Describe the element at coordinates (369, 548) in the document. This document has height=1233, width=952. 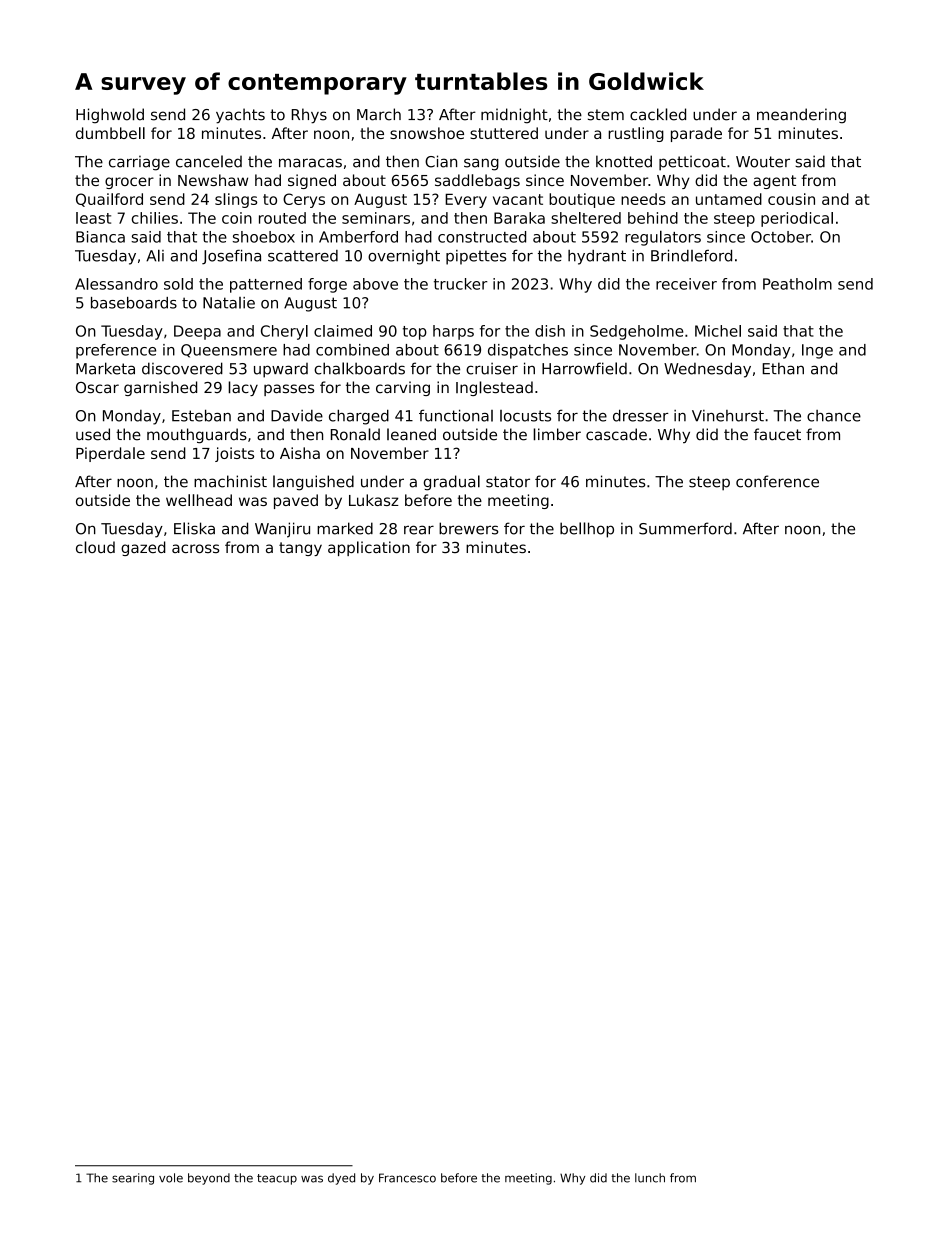
I see `application` at that location.
